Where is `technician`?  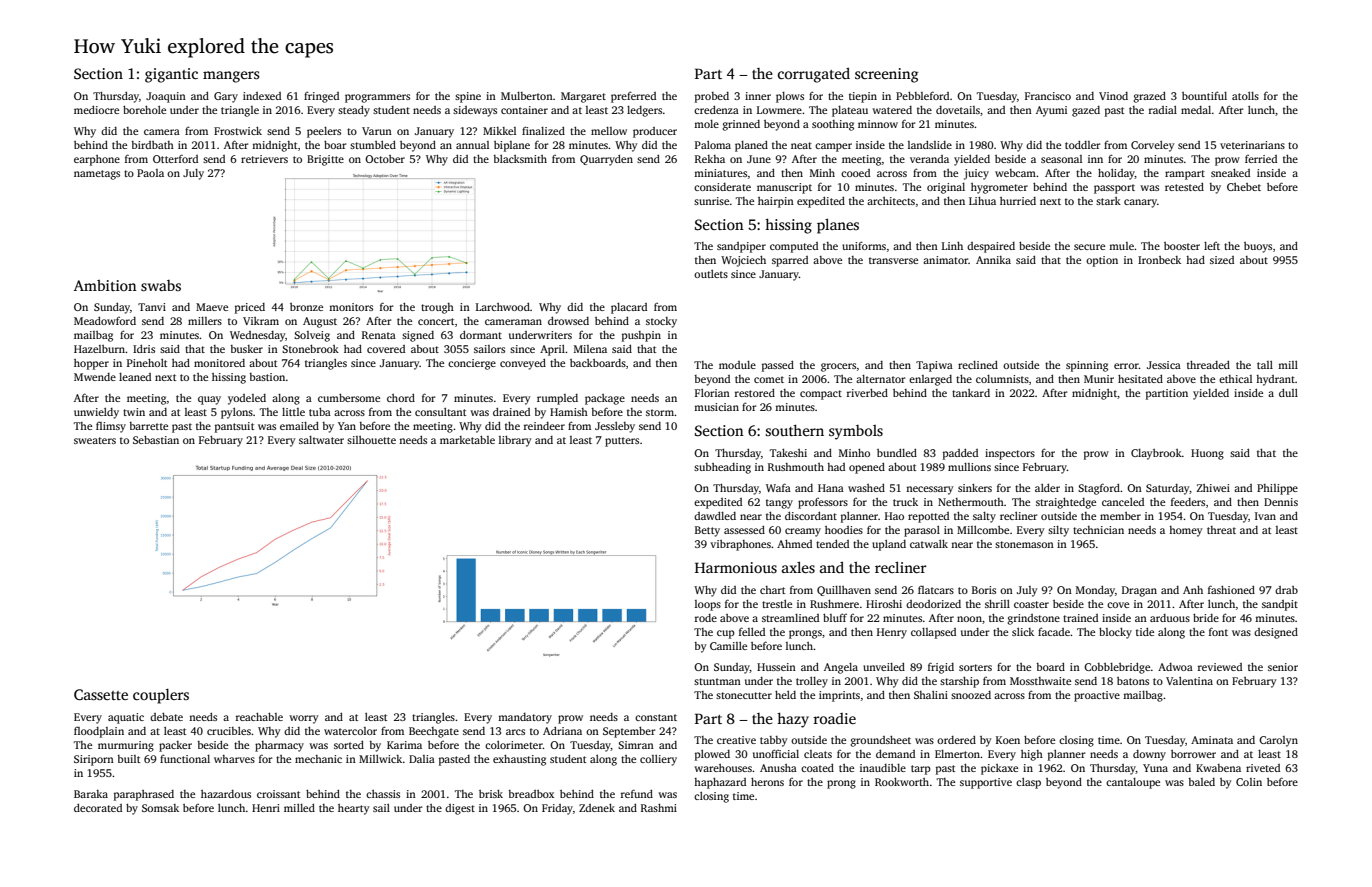 technician is located at coordinates (1098, 530).
